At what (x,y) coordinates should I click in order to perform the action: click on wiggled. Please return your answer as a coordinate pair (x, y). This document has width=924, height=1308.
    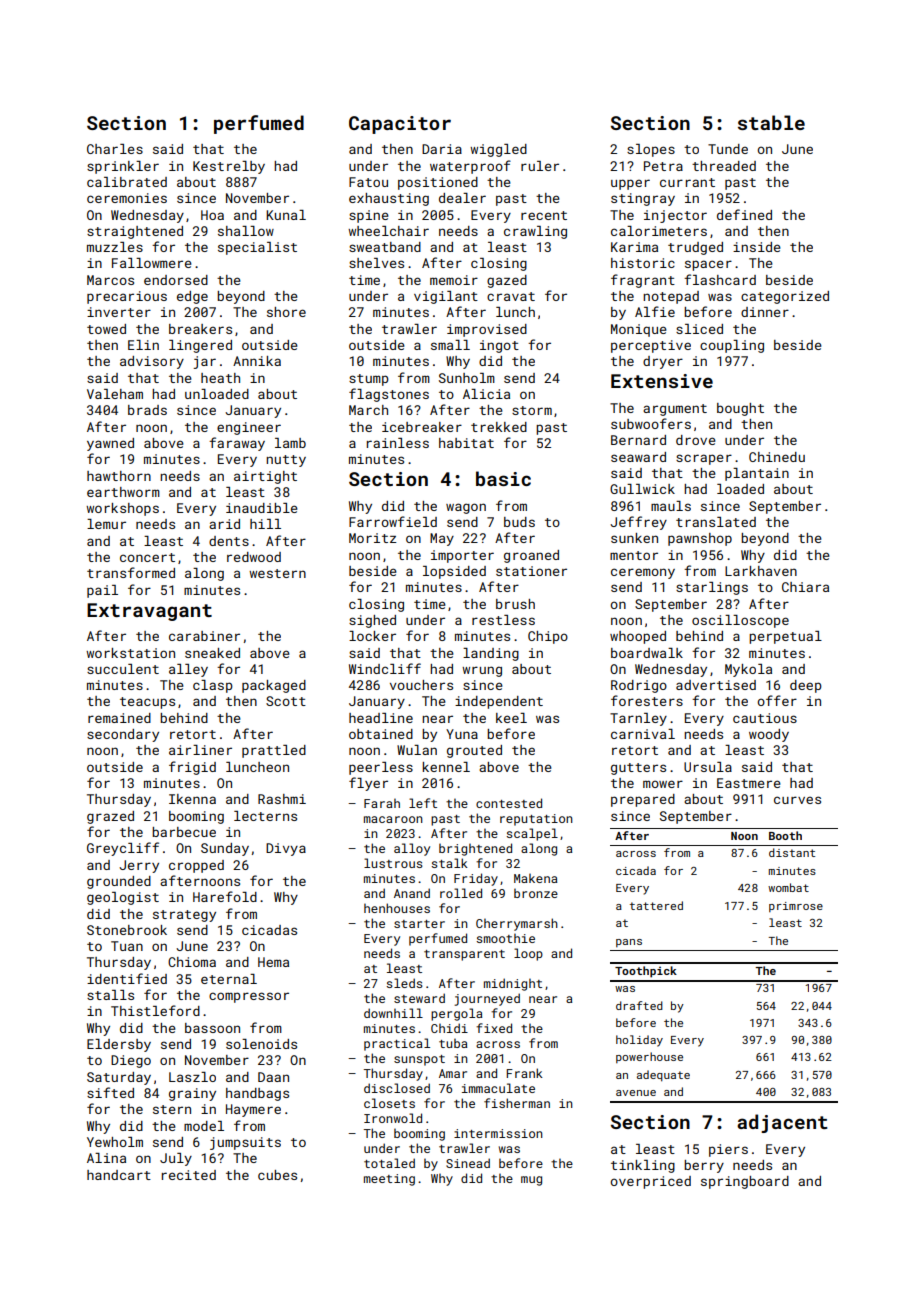
    Looking at the image, I should click on (498, 150).
